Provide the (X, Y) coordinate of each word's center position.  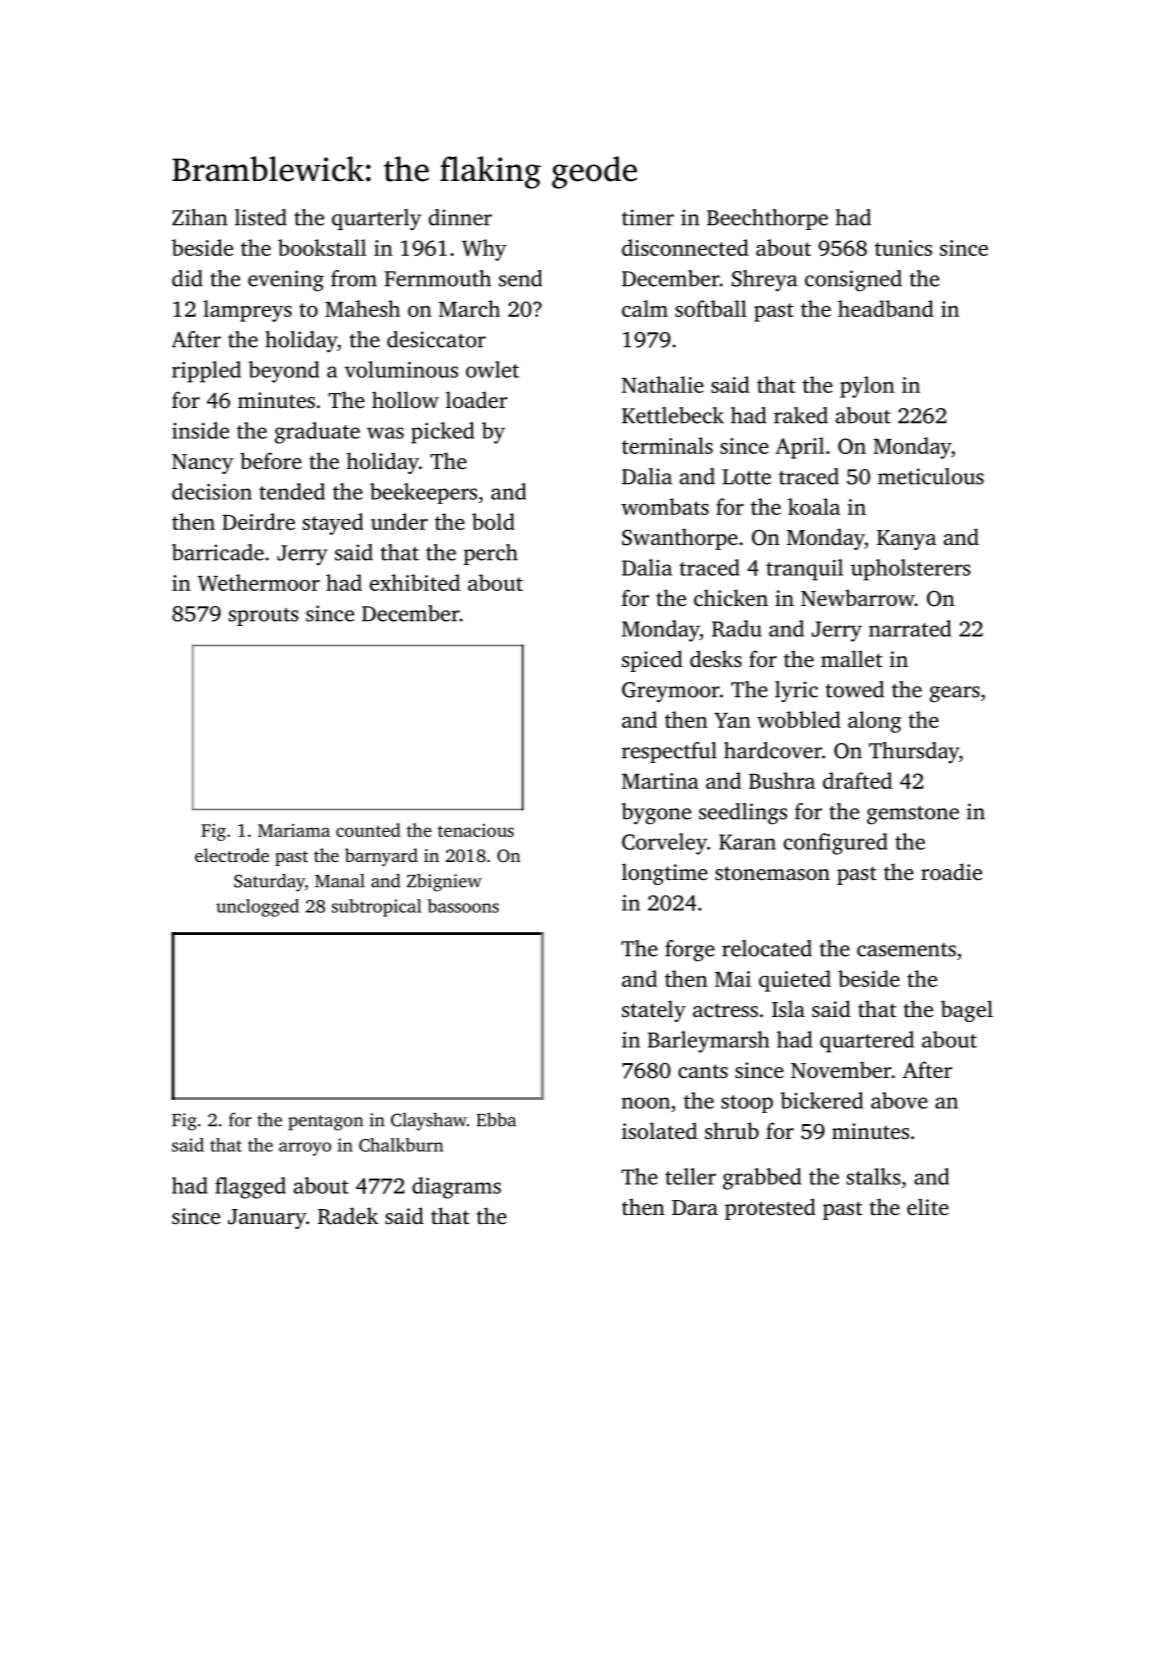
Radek (348, 1216)
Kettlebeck (673, 415)
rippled (206, 372)
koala (814, 506)
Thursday (914, 753)
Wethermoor (259, 582)
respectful (669, 752)
